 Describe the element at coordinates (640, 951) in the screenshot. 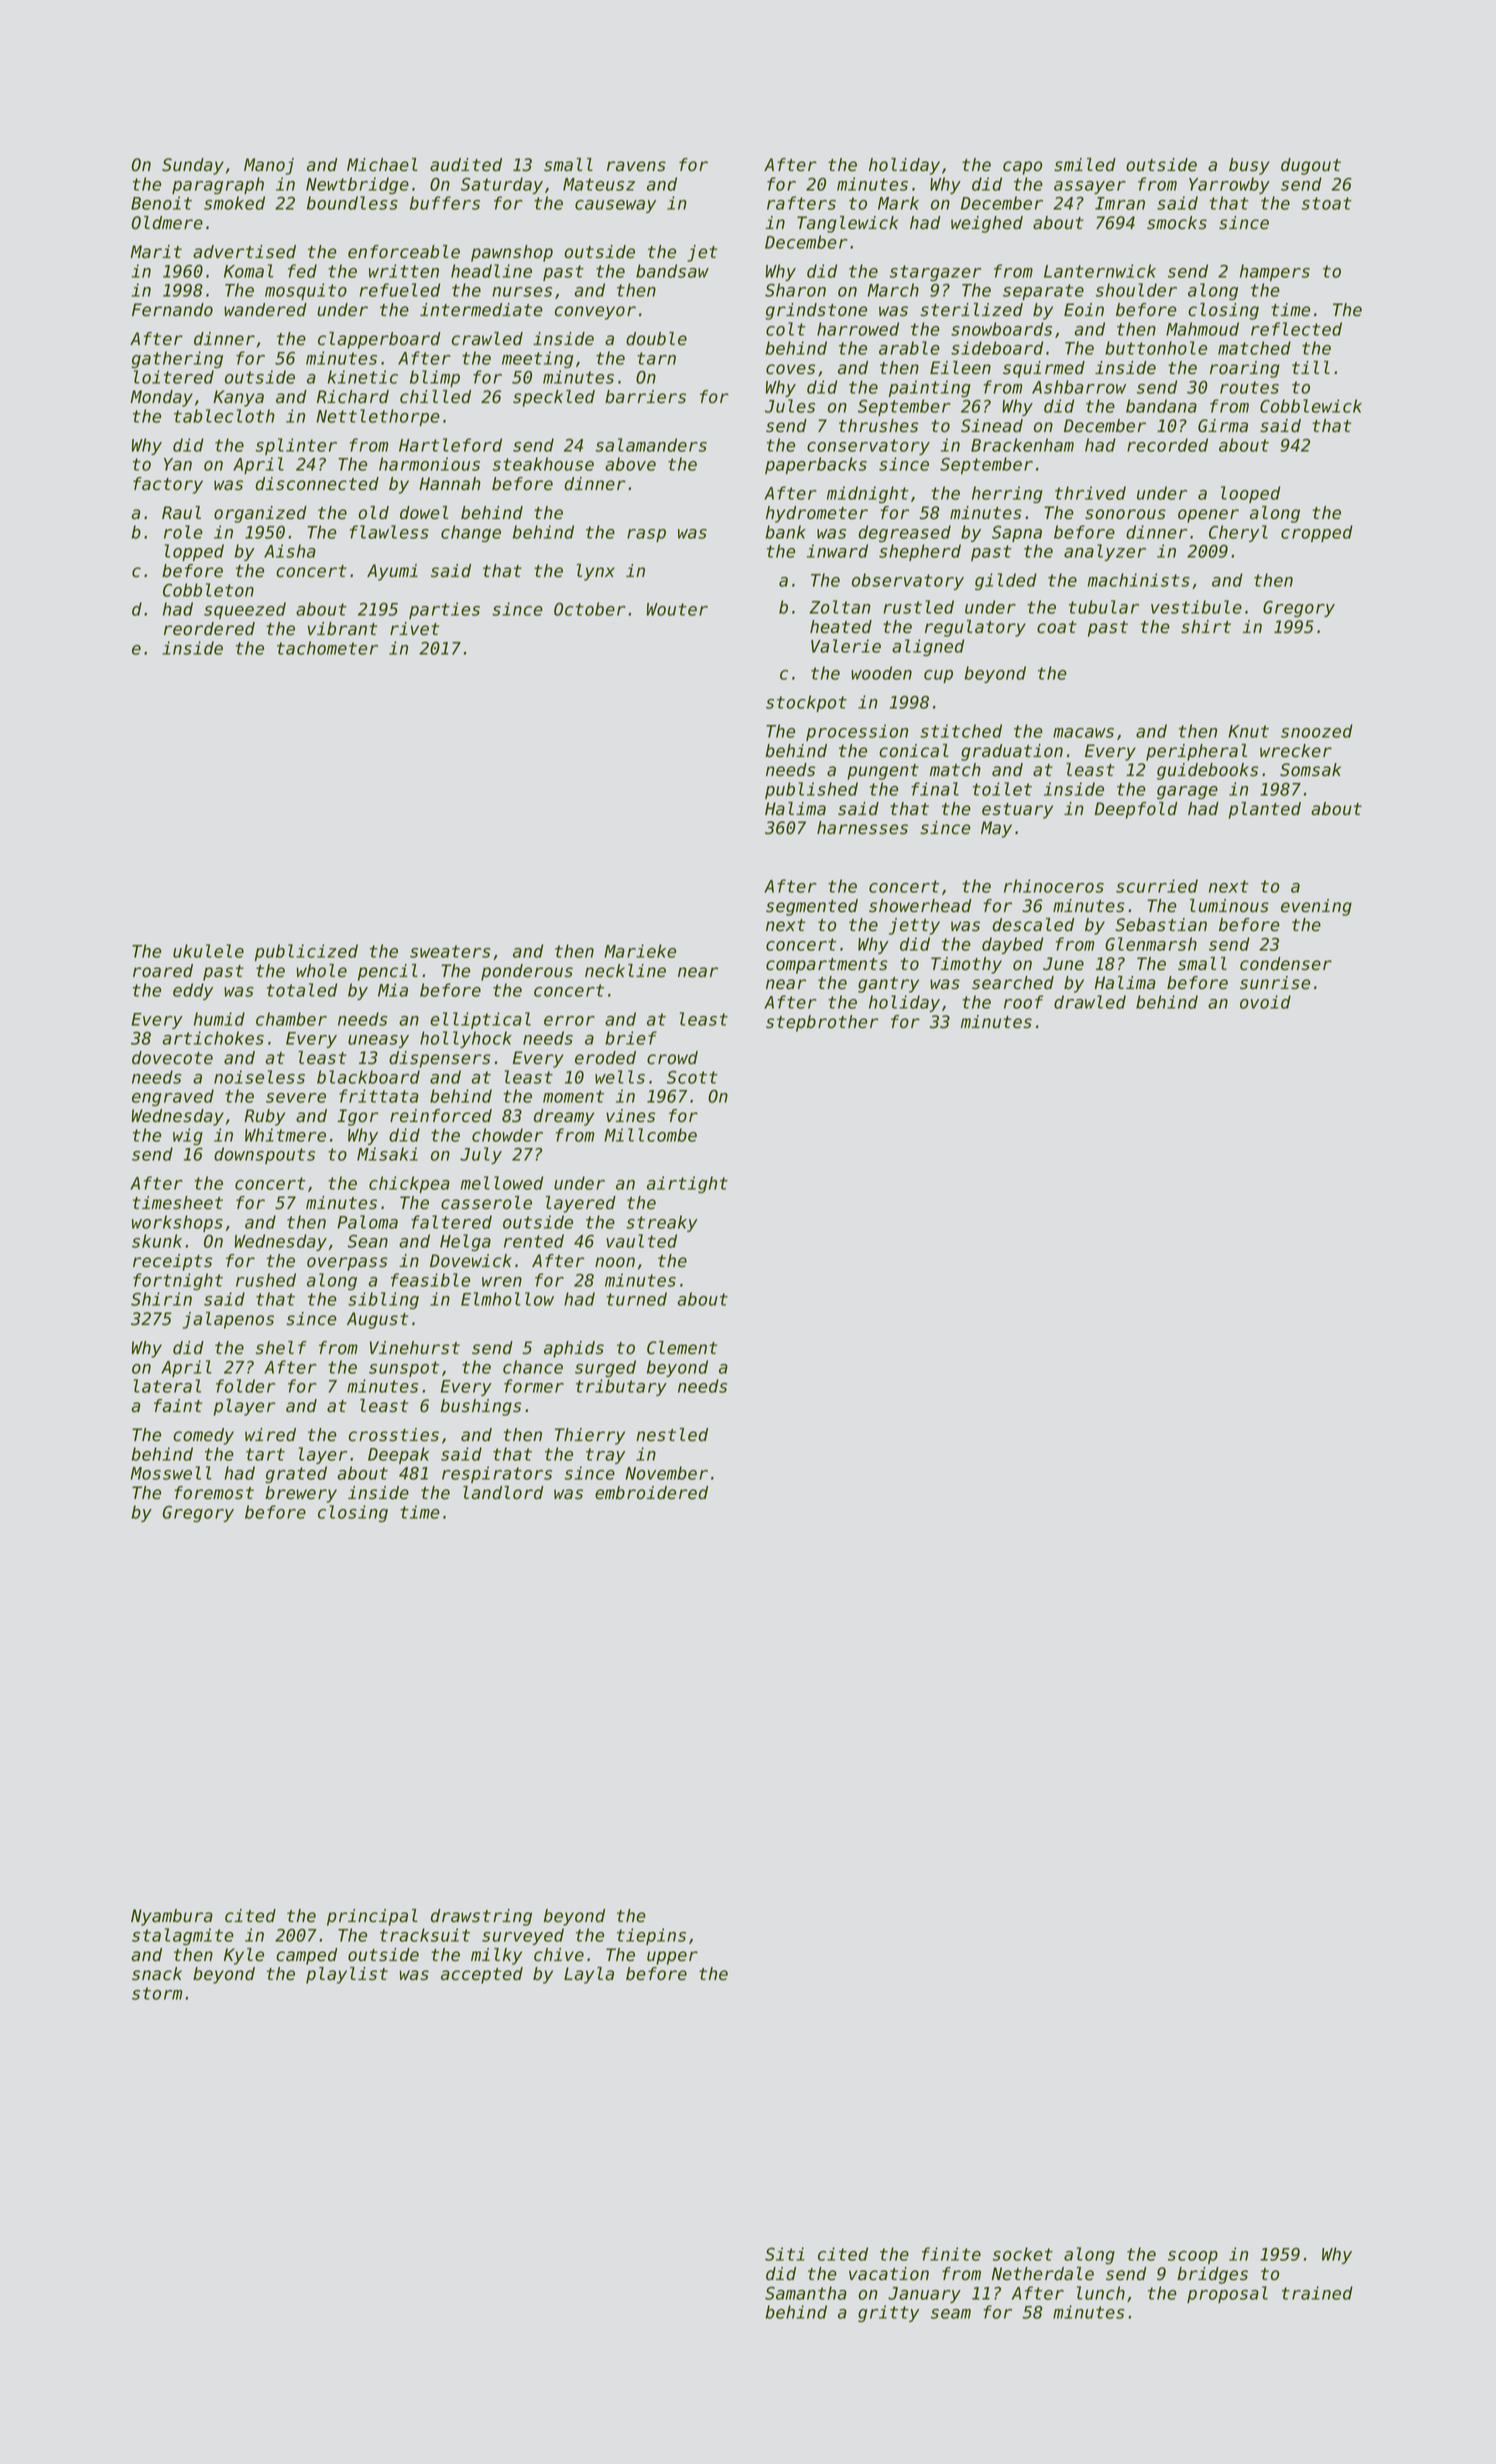

I see `Marieke` at that location.
